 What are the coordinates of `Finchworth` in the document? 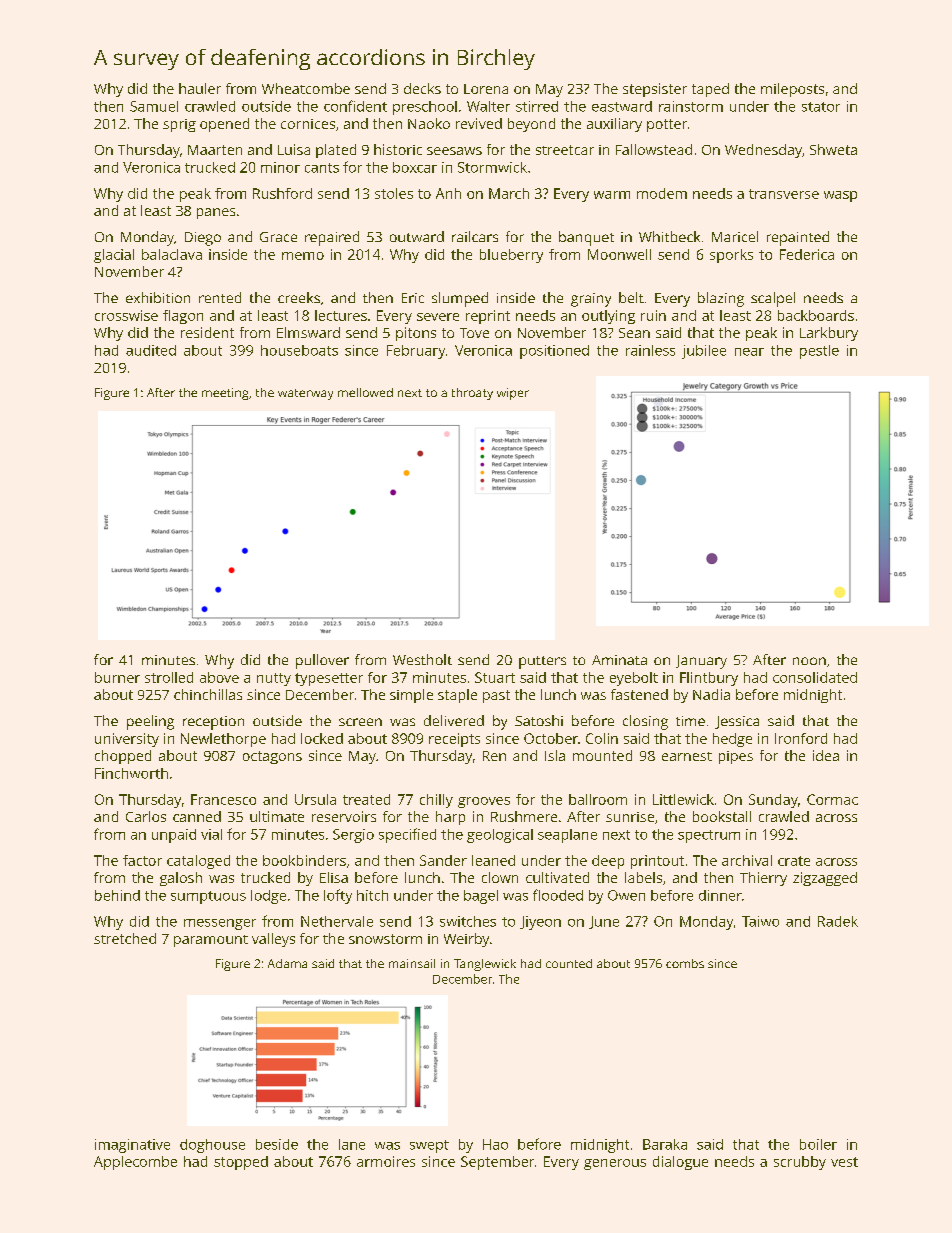 It's located at (131, 773).
